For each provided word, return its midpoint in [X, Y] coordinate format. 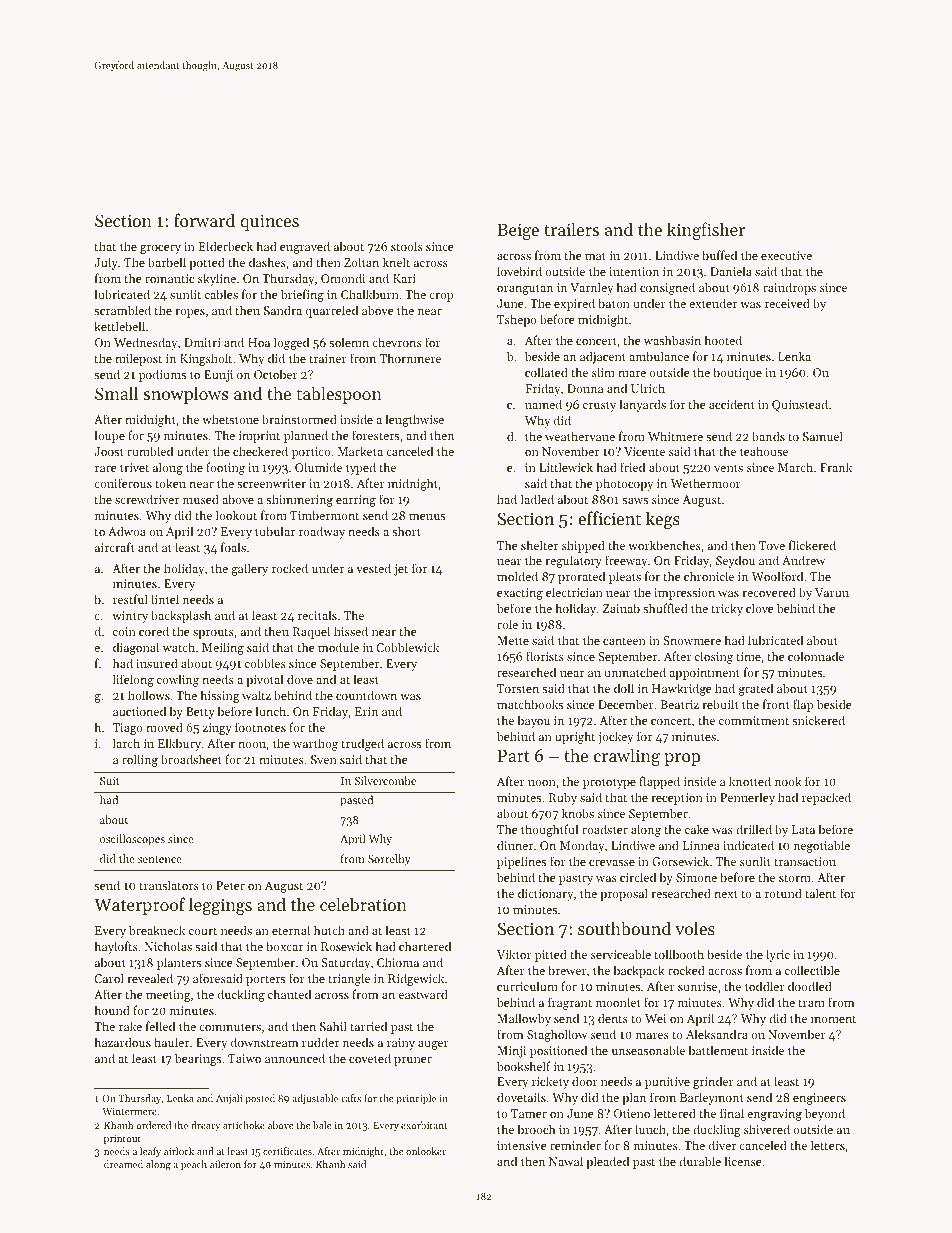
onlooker [426, 1151]
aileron [225, 1164]
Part [514, 755]
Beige [518, 231]
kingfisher [706, 231]
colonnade [816, 656]
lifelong [133, 680]
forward [204, 220]
